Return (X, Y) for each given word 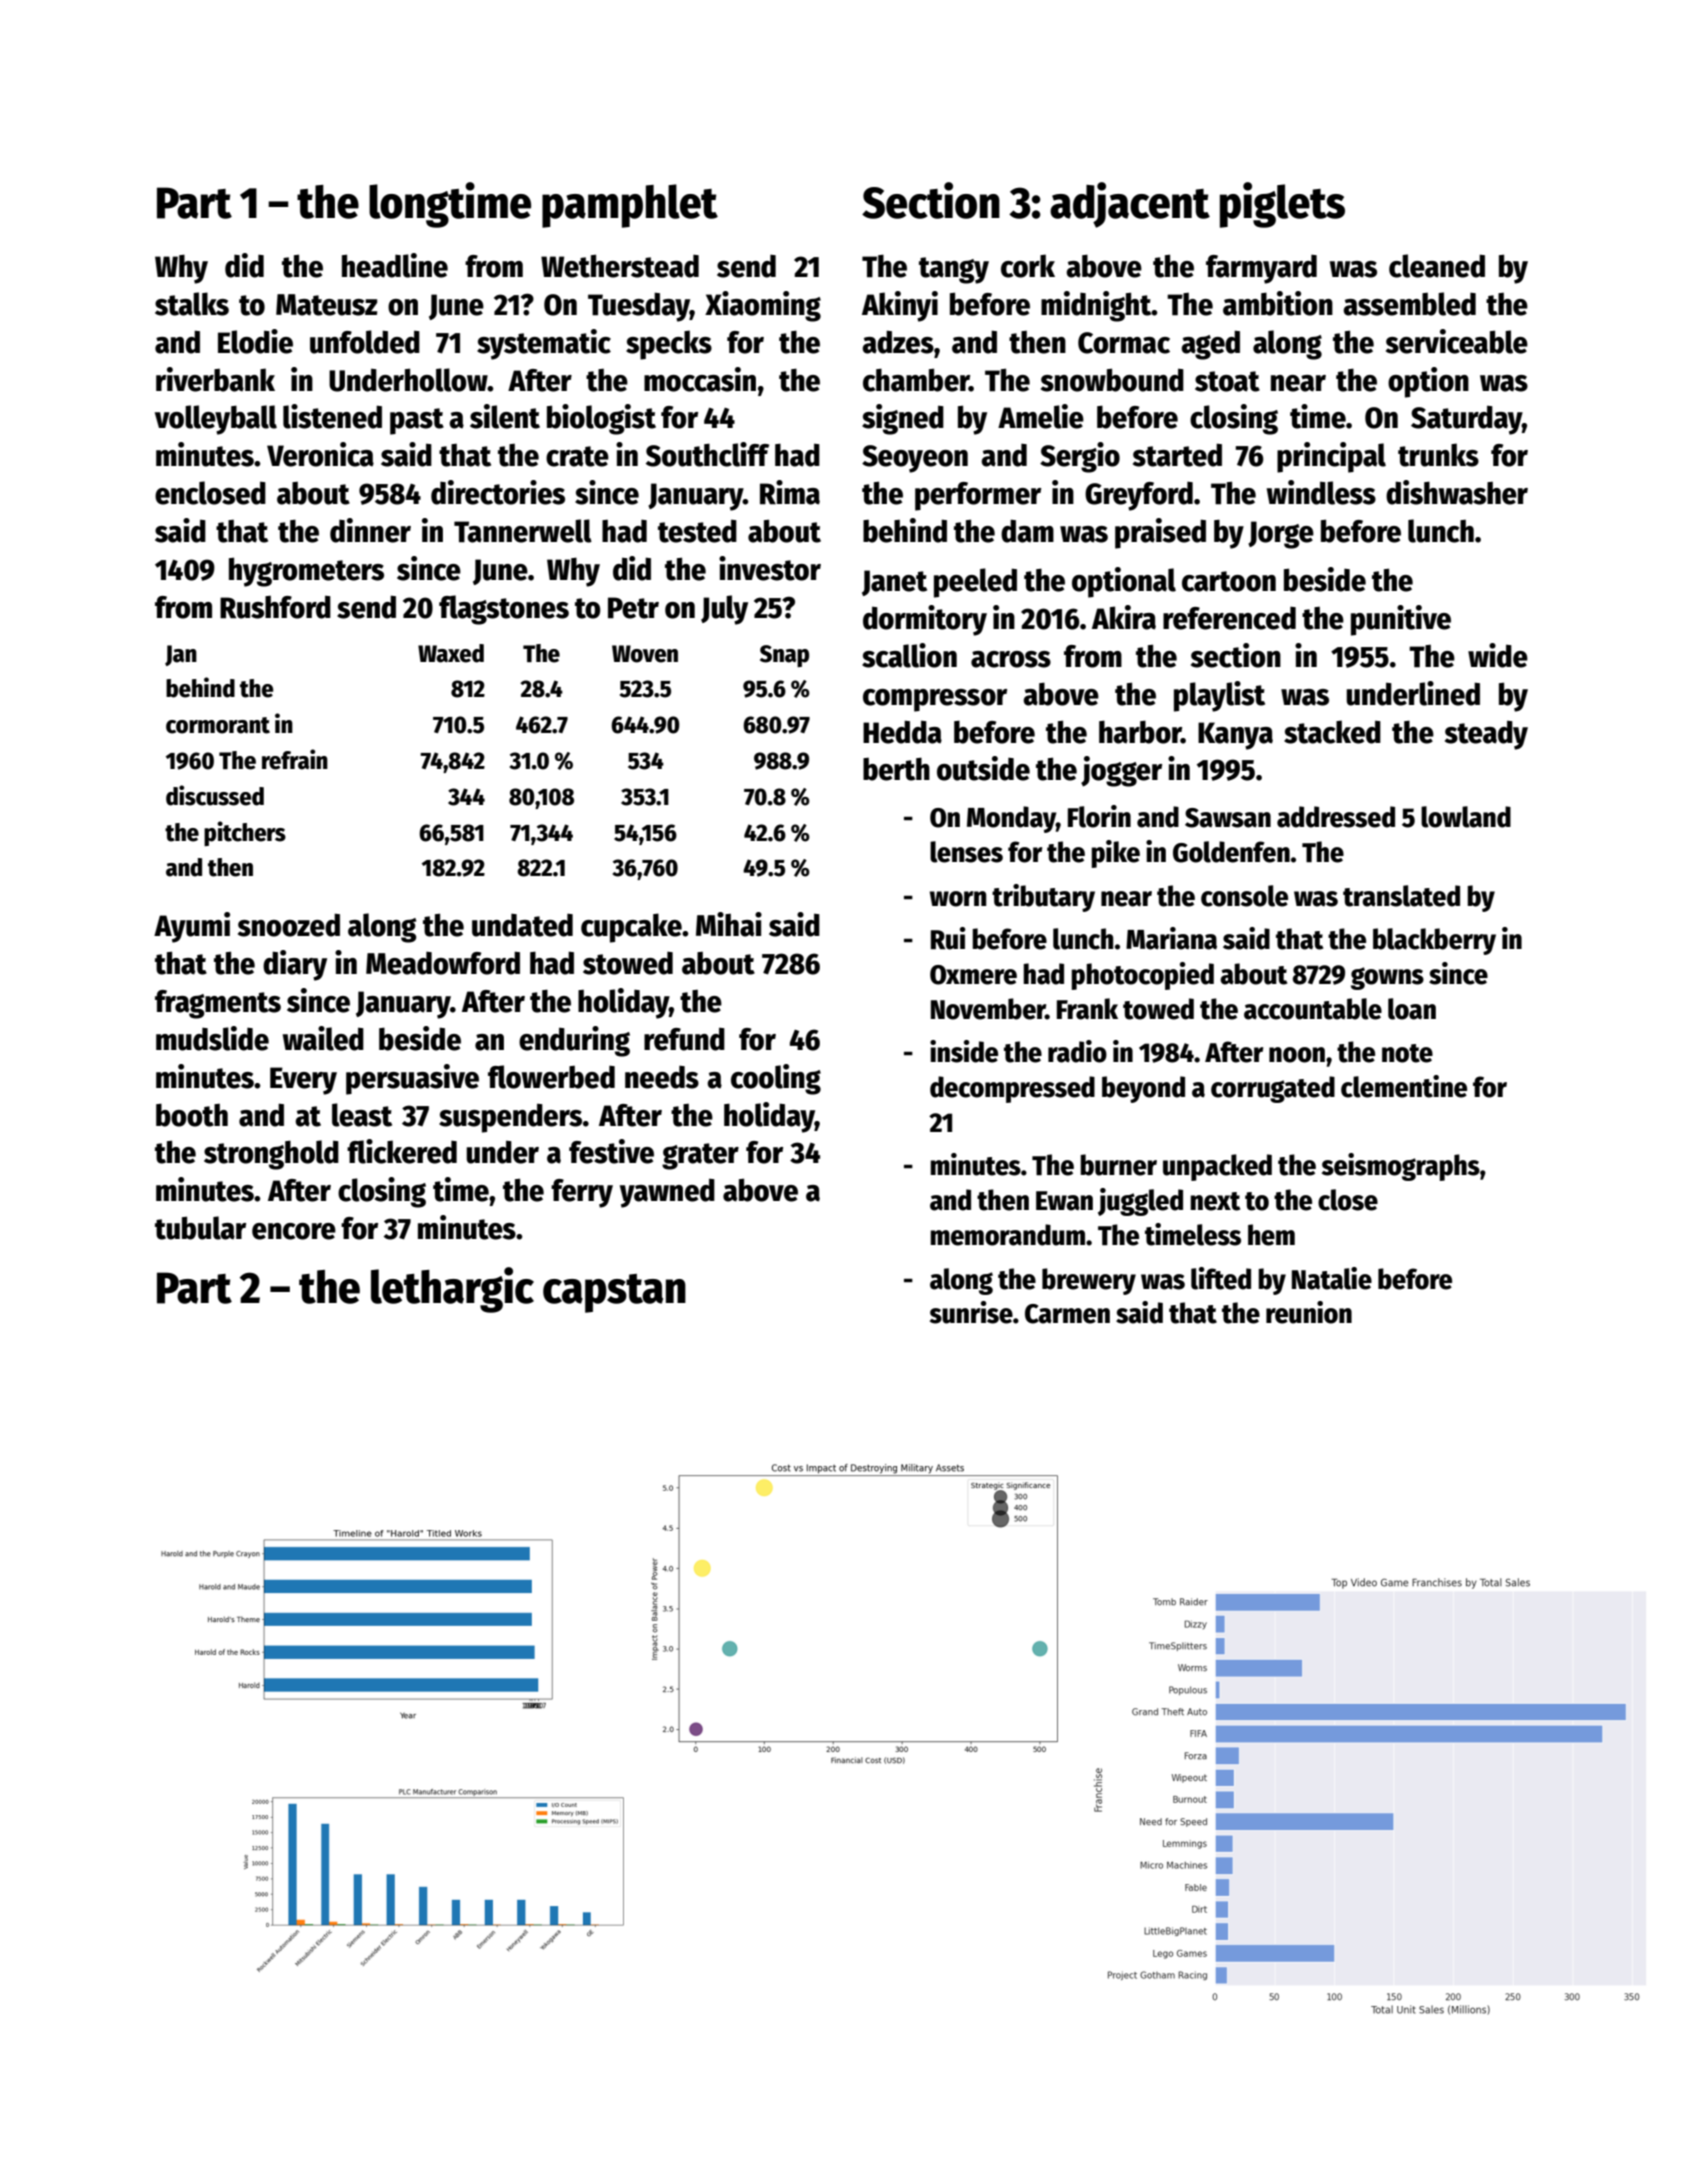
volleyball (216, 420)
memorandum (1007, 1235)
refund (684, 1039)
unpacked (1217, 1167)
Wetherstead (620, 266)
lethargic (452, 1290)
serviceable (1457, 341)
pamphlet (630, 206)
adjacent (1130, 205)
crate (577, 456)
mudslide (212, 1038)
